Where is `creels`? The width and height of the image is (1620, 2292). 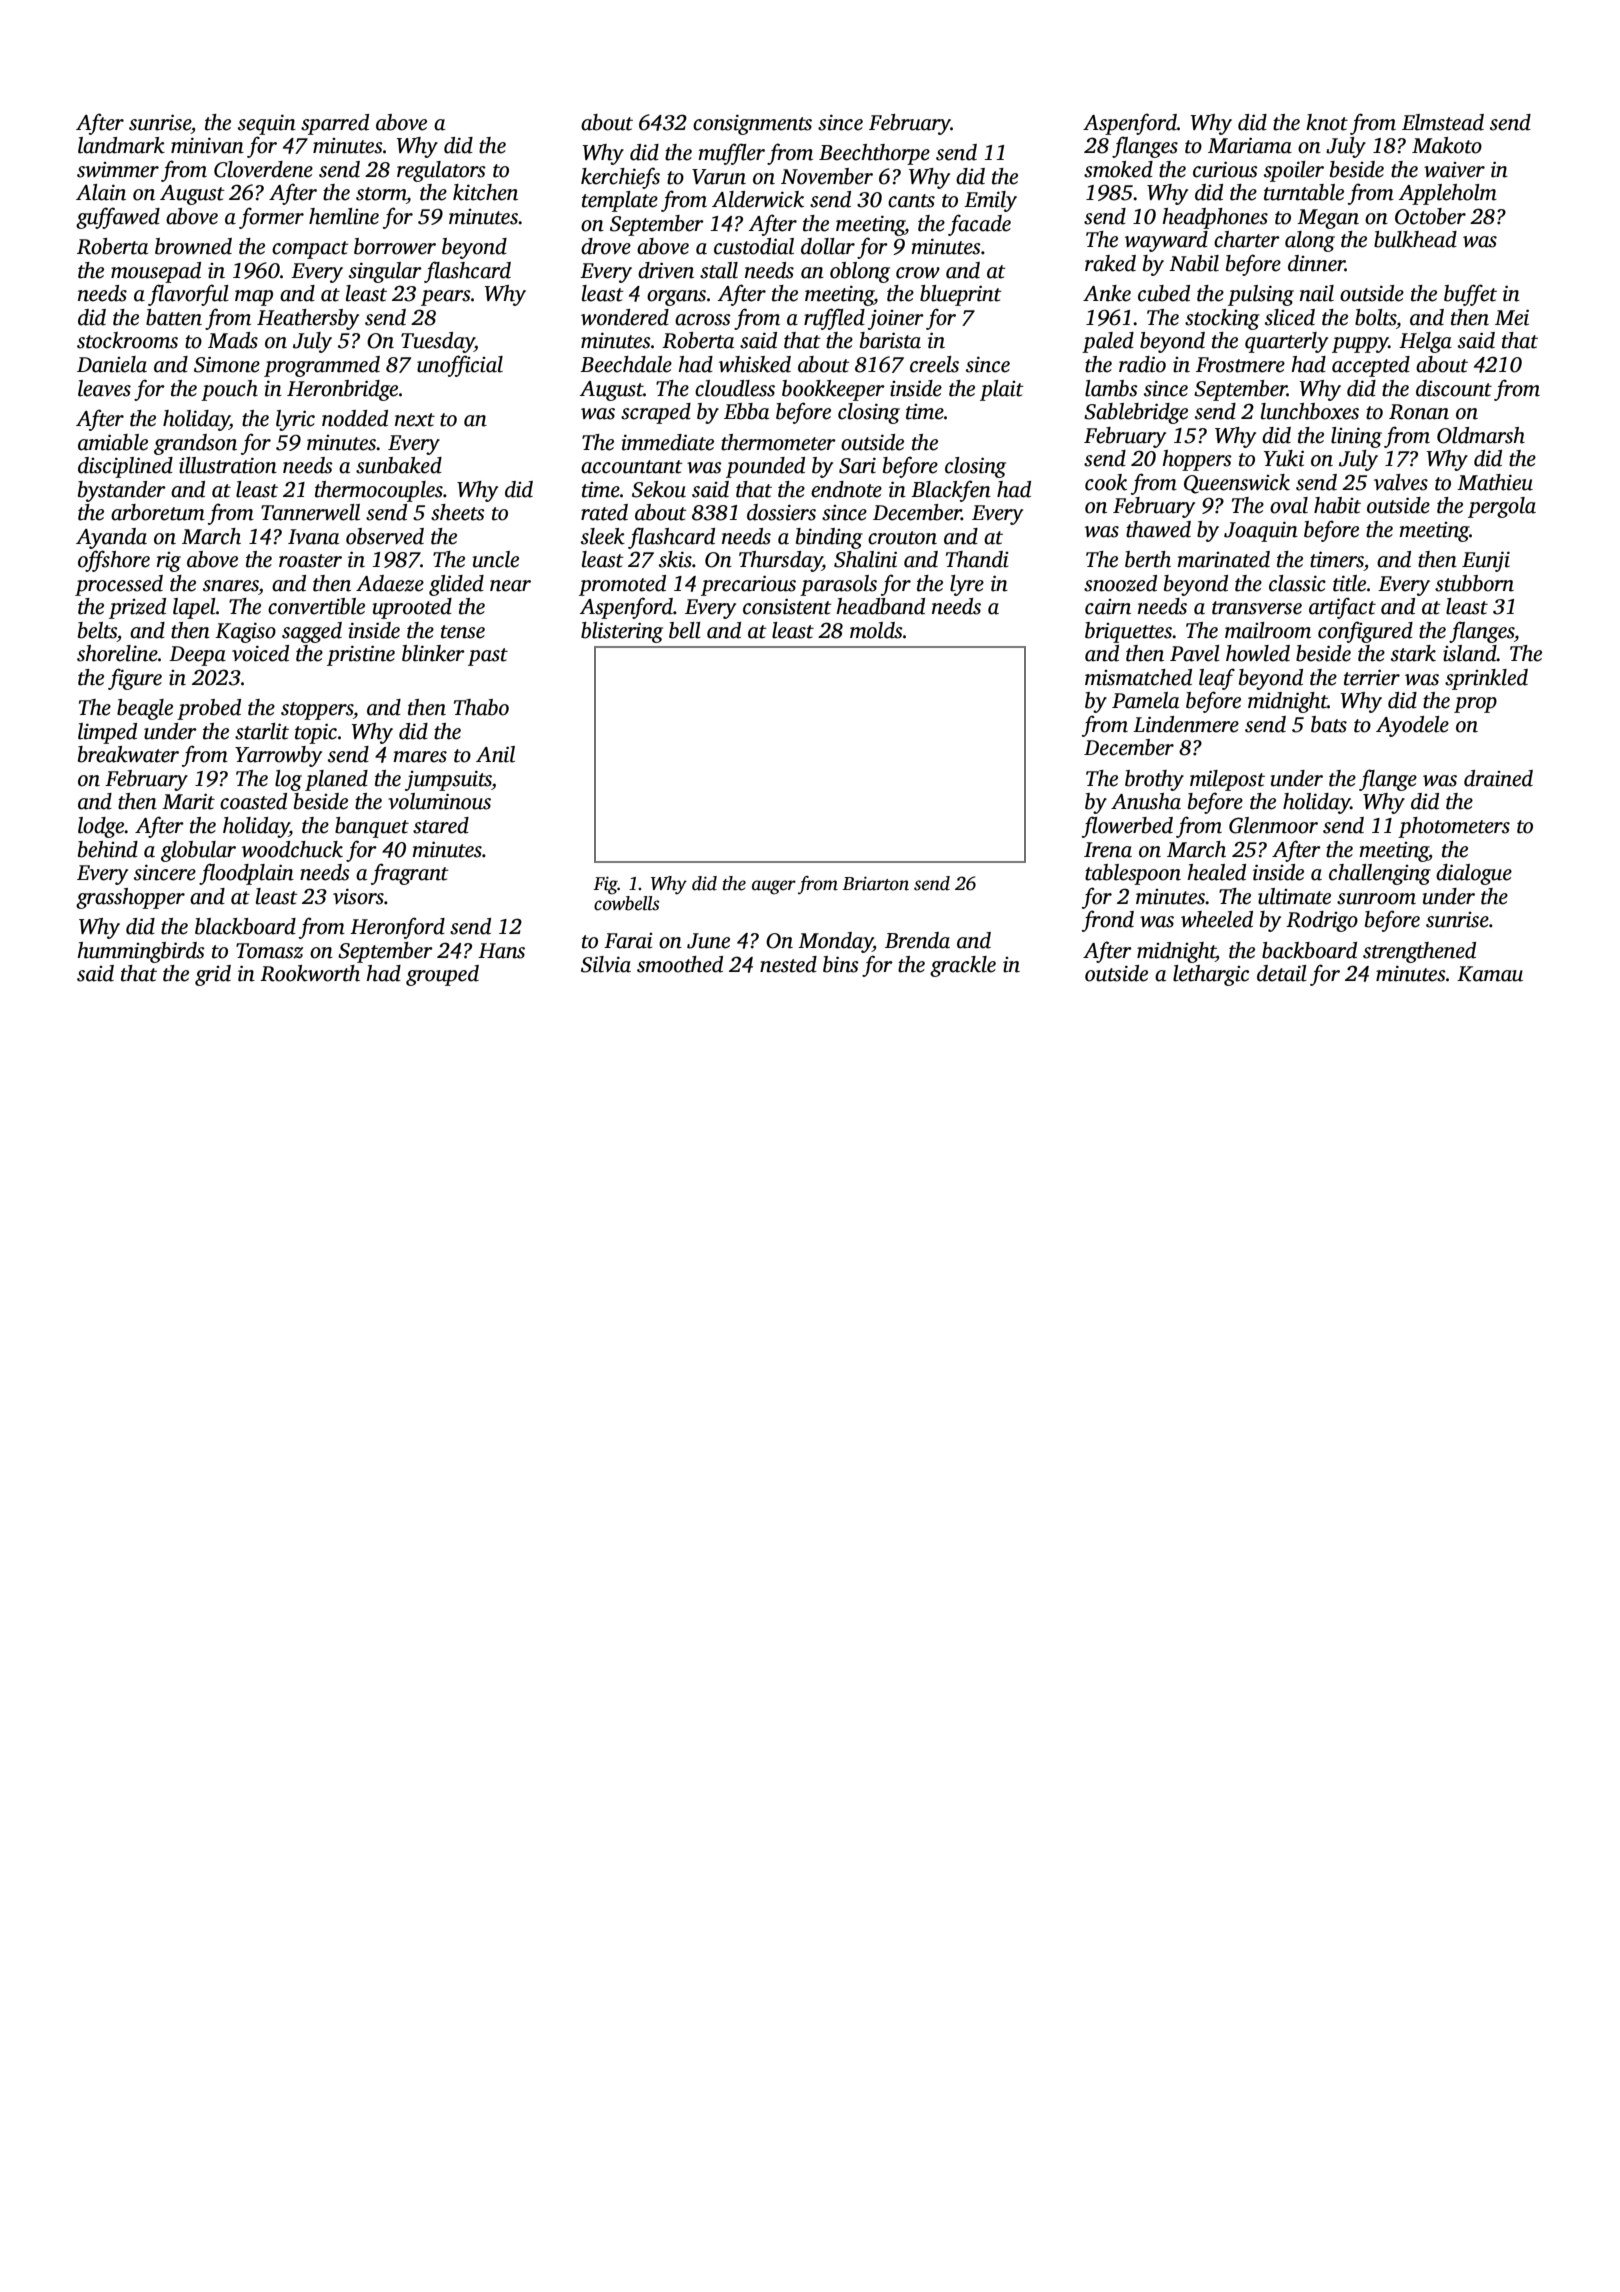
creels is located at coordinates (934, 364).
